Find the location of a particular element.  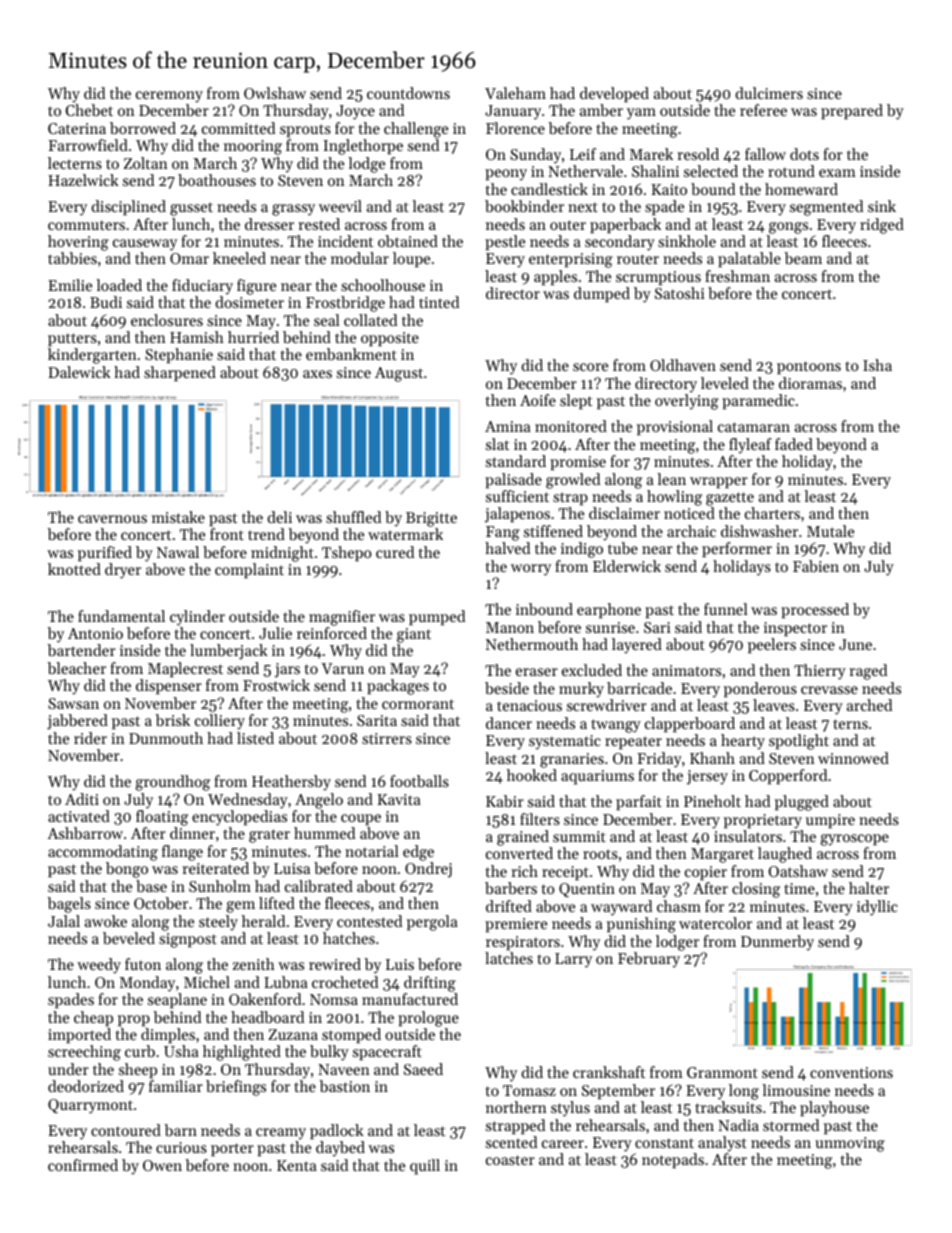

dresser is located at coordinates (269, 224).
